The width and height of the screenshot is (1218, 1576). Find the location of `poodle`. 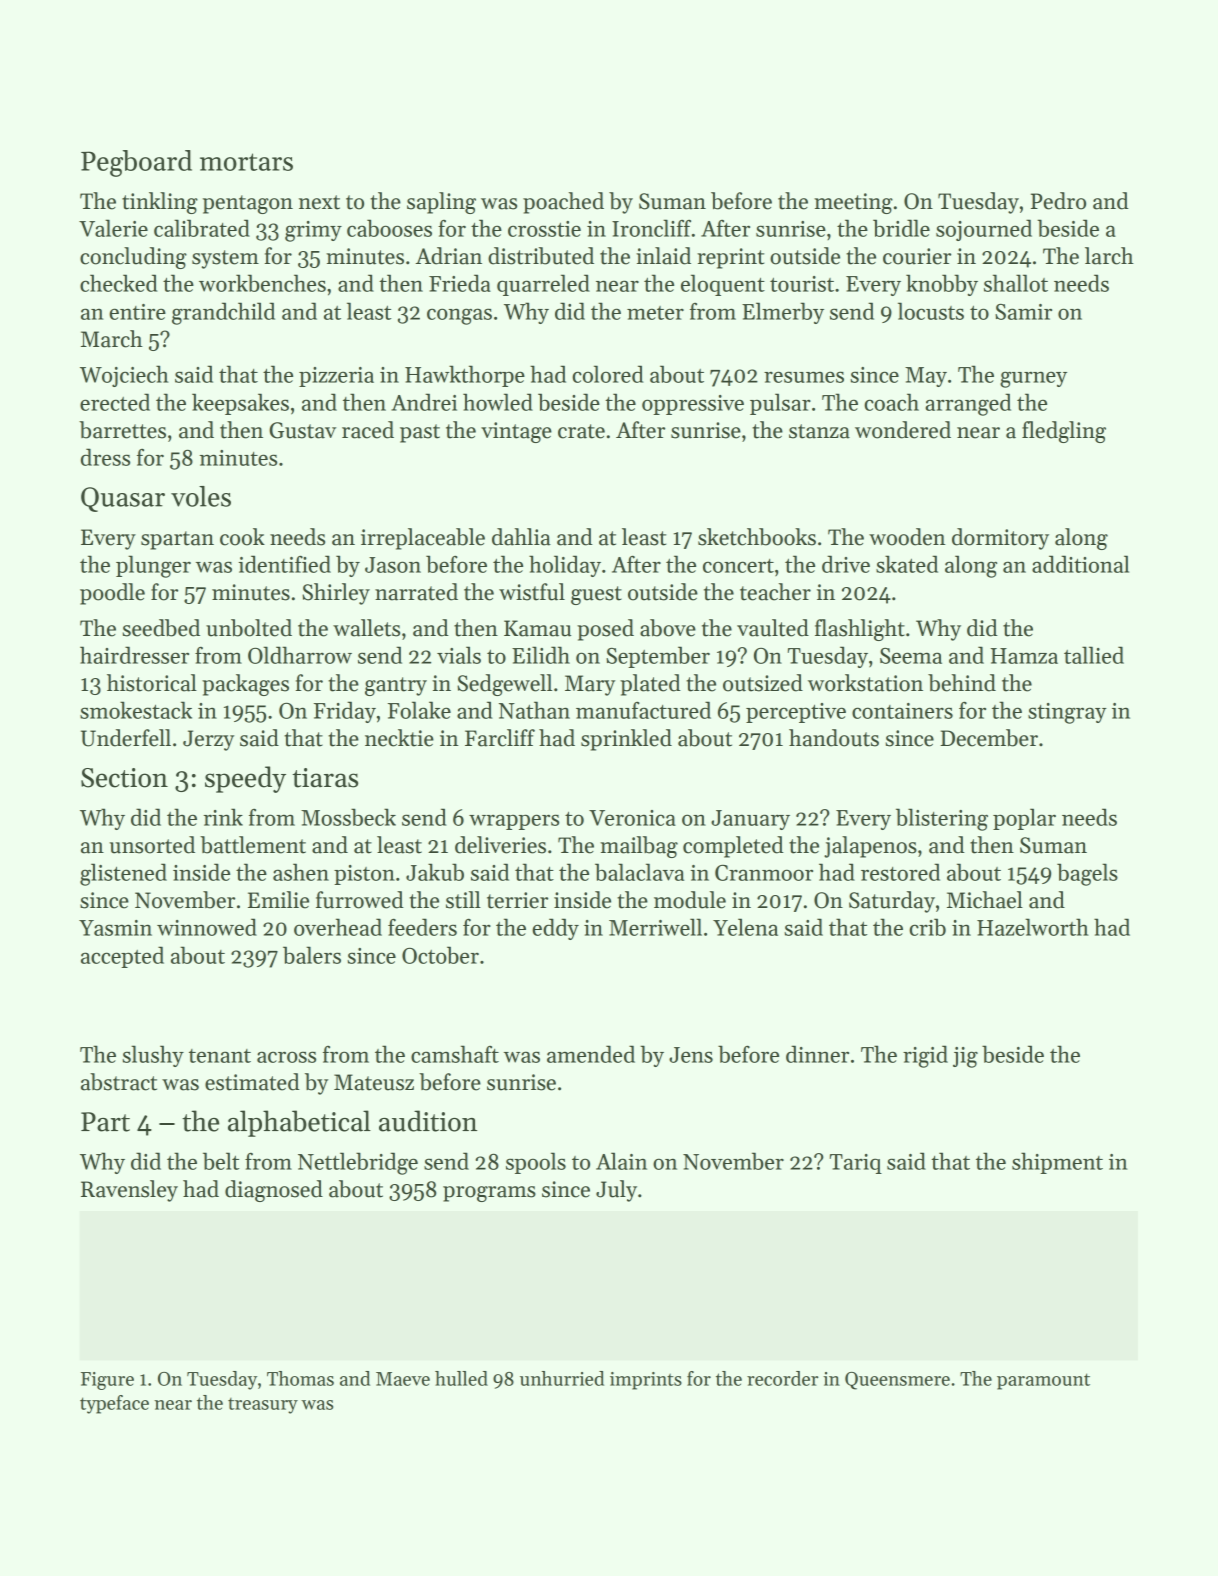

poodle is located at coordinates (112, 594).
